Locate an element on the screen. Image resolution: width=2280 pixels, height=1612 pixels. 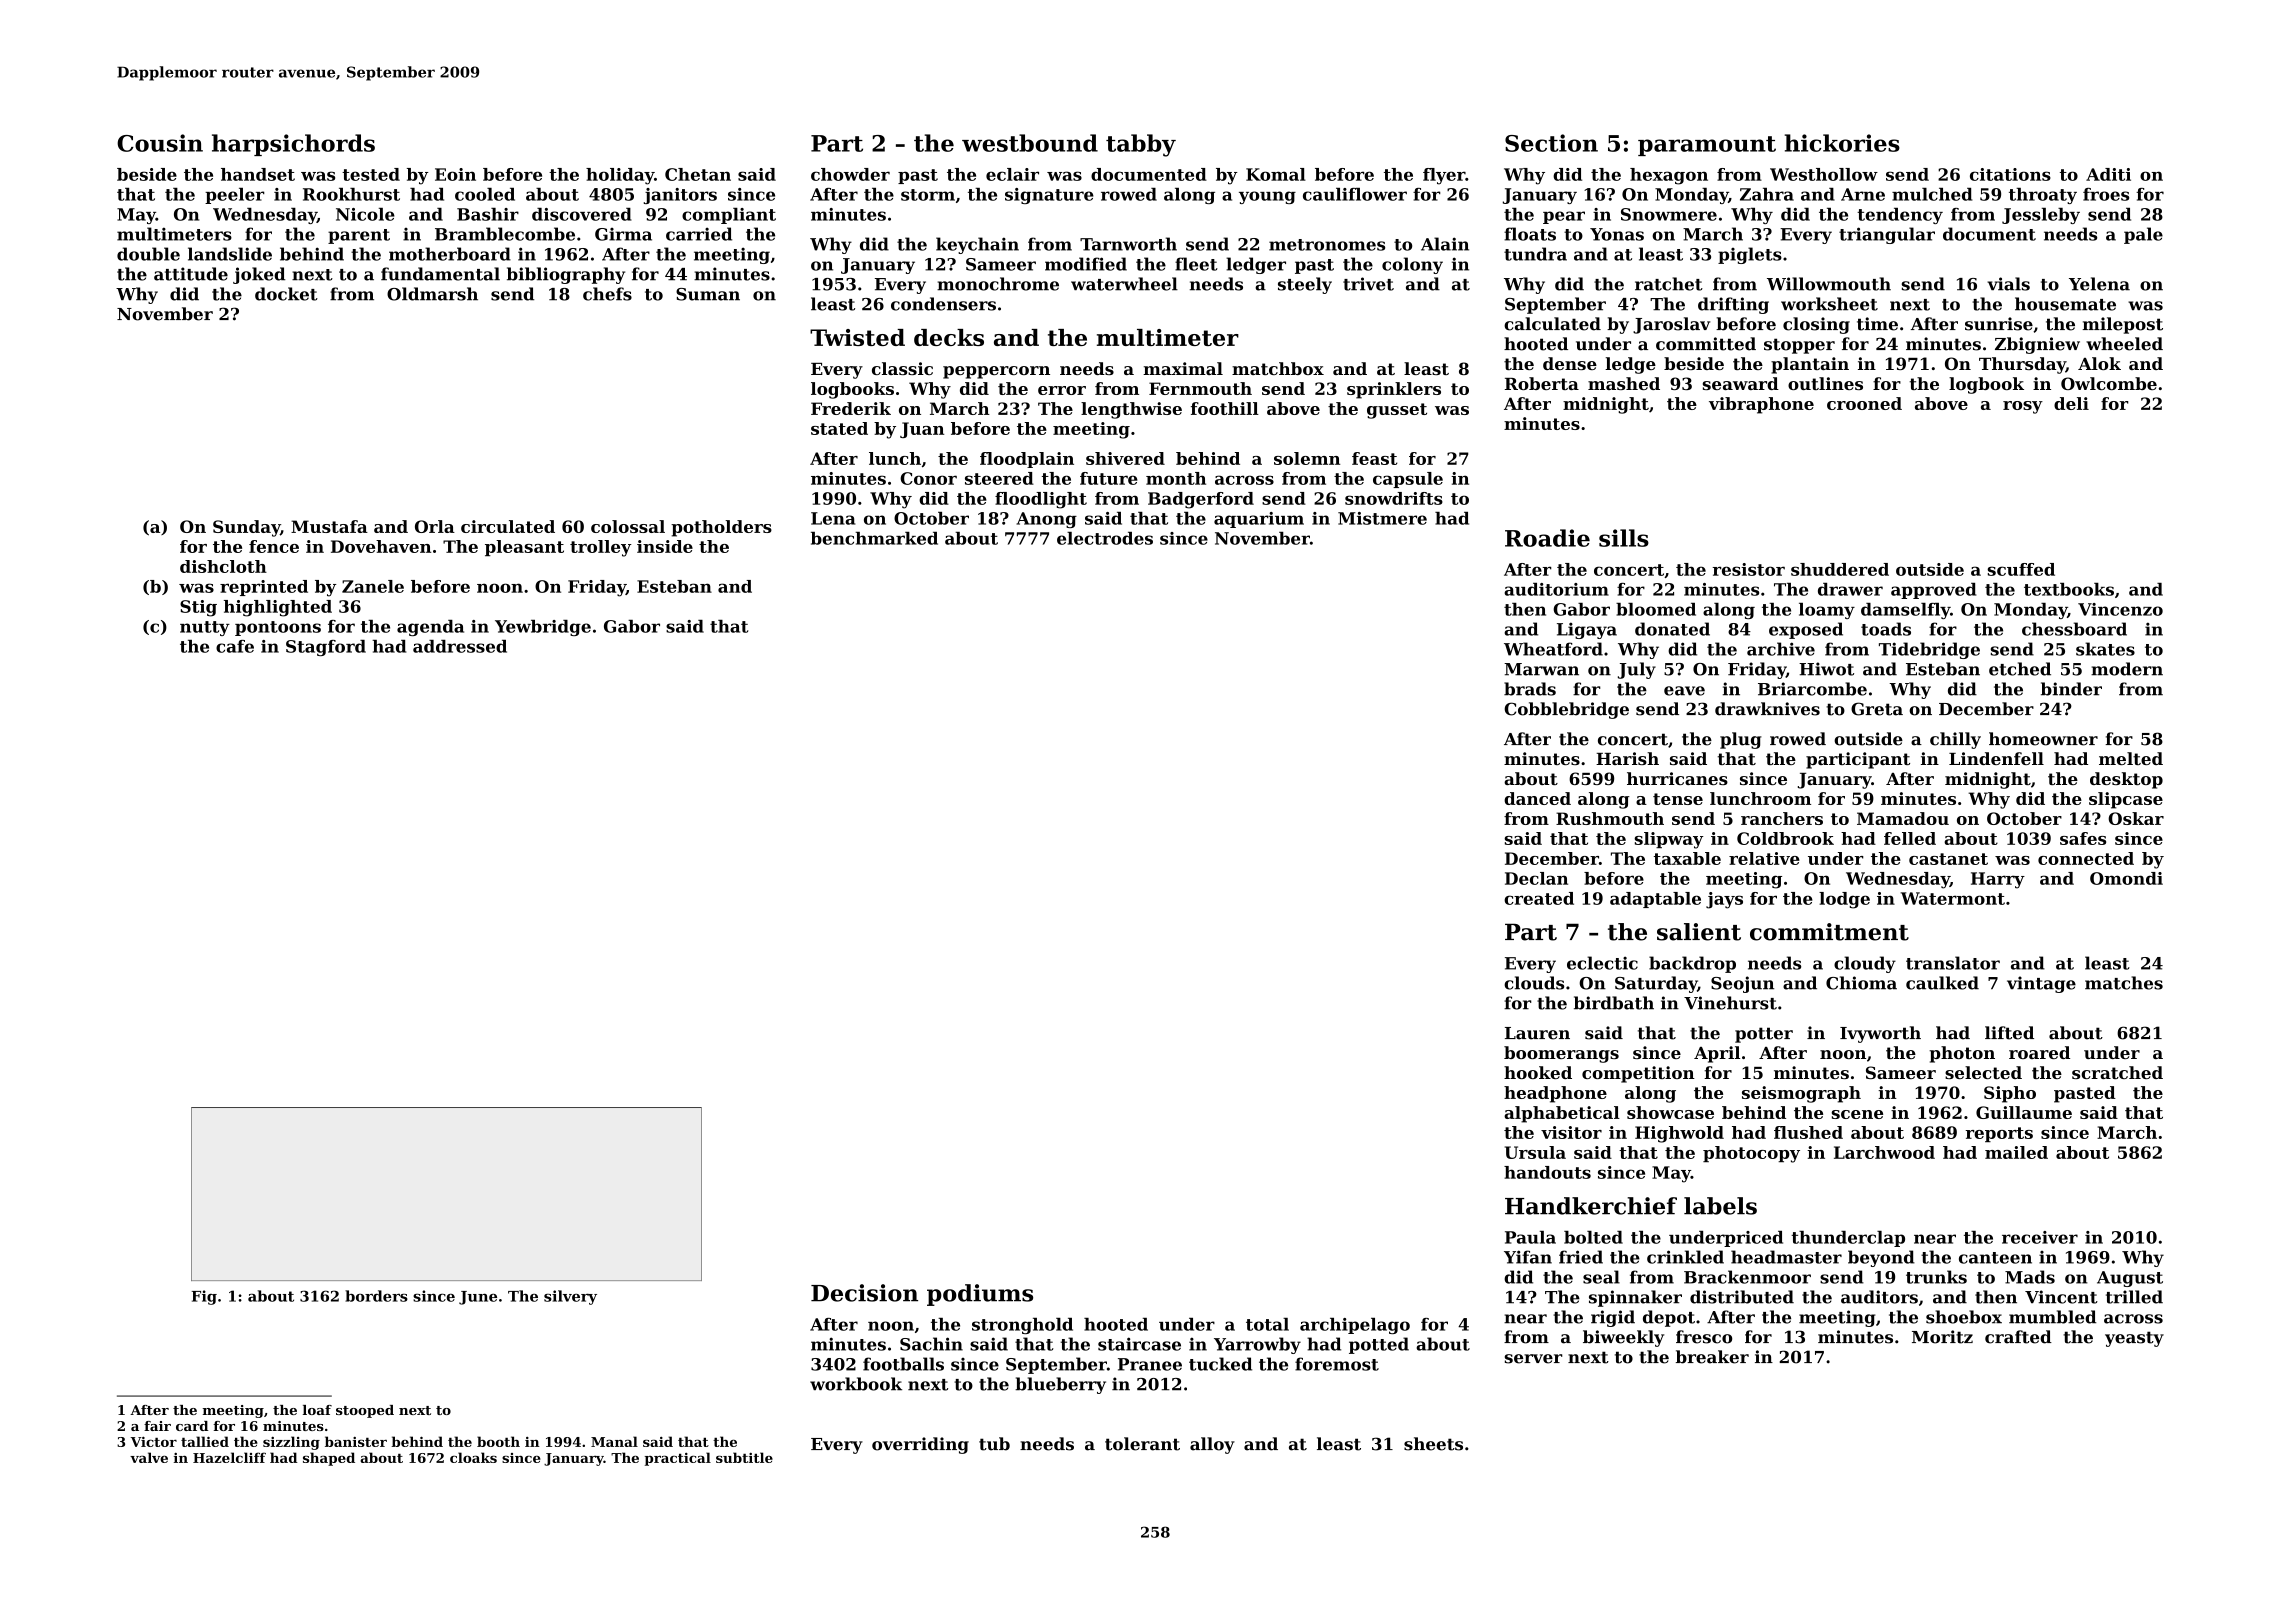
landslide is located at coordinates (230, 254).
